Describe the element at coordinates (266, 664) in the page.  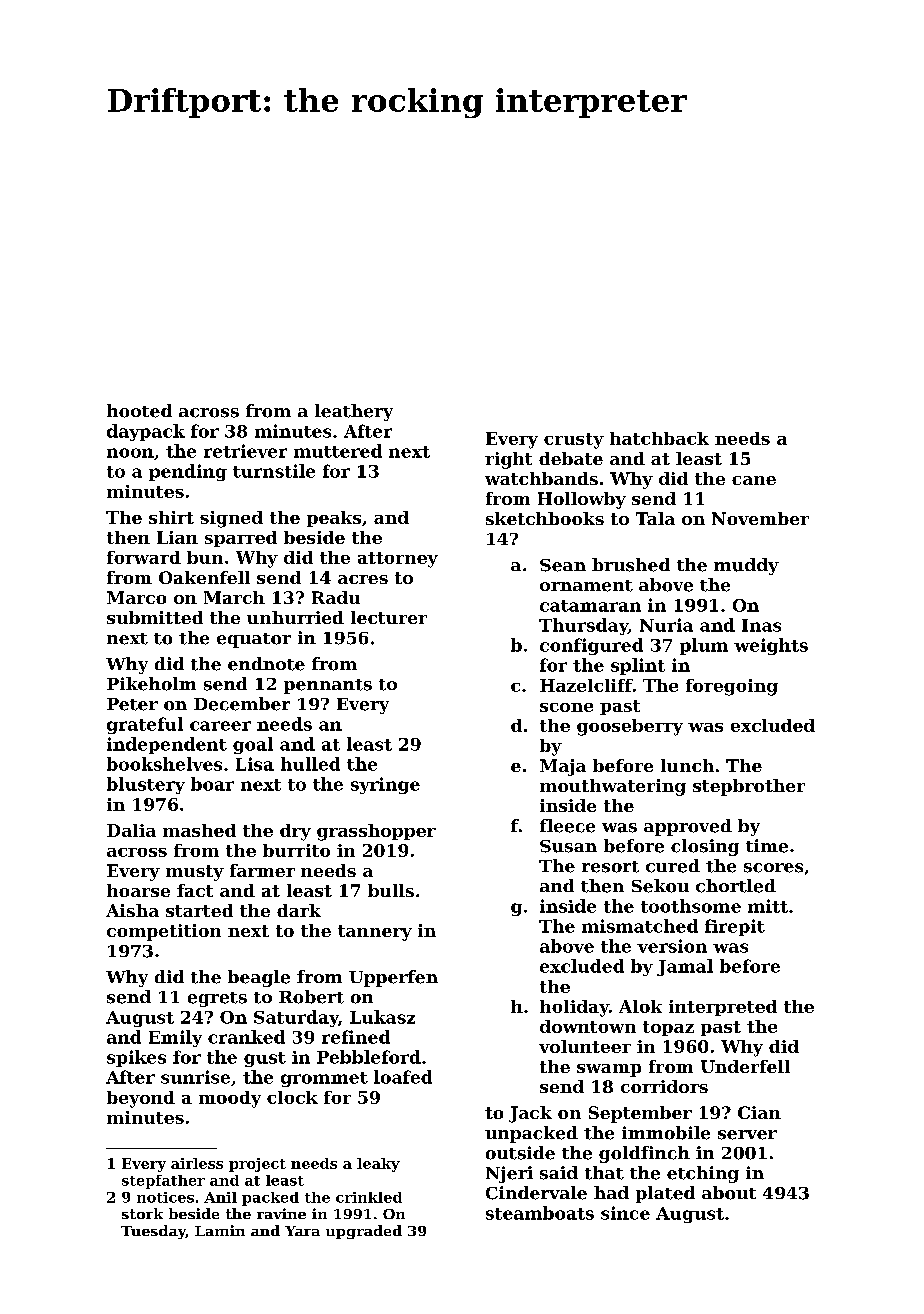
I see `endnote` at that location.
